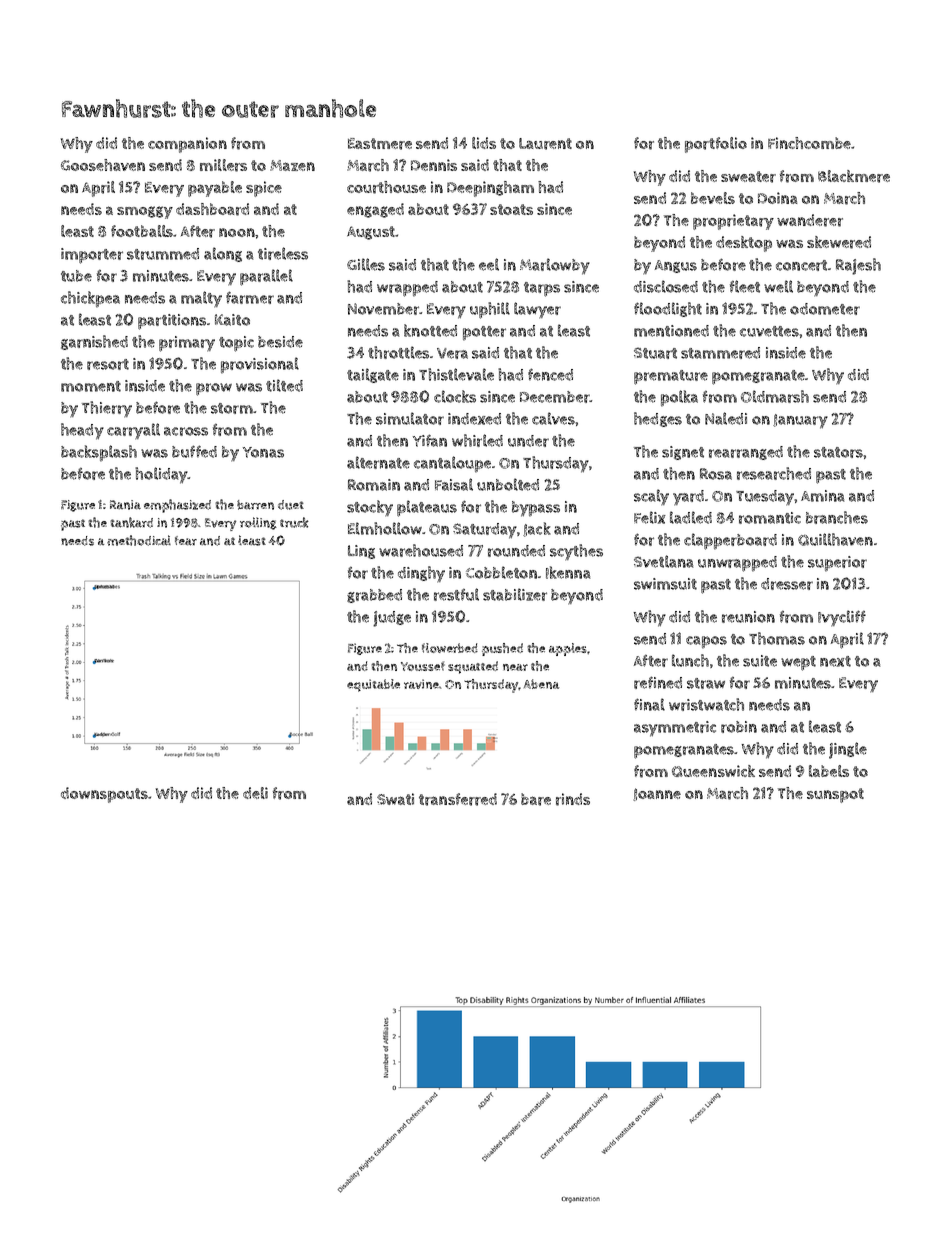 The image size is (952, 1233). What do you see at coordinates (410, 418) in the image?
I see `simulator` at bounding box center [410, 418].
